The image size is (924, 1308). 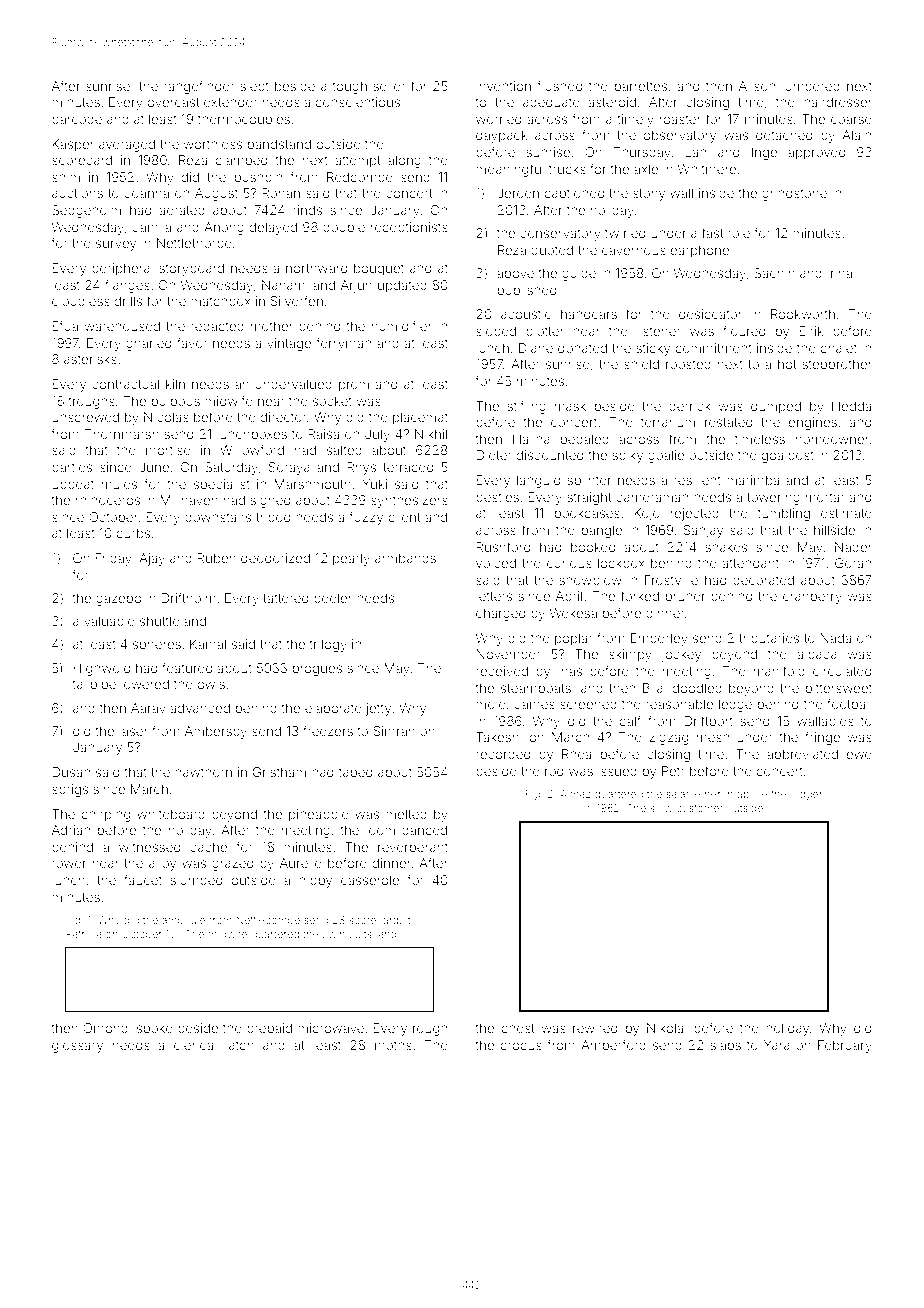 I want to click on ferryman, so click(x=343, y=344).
